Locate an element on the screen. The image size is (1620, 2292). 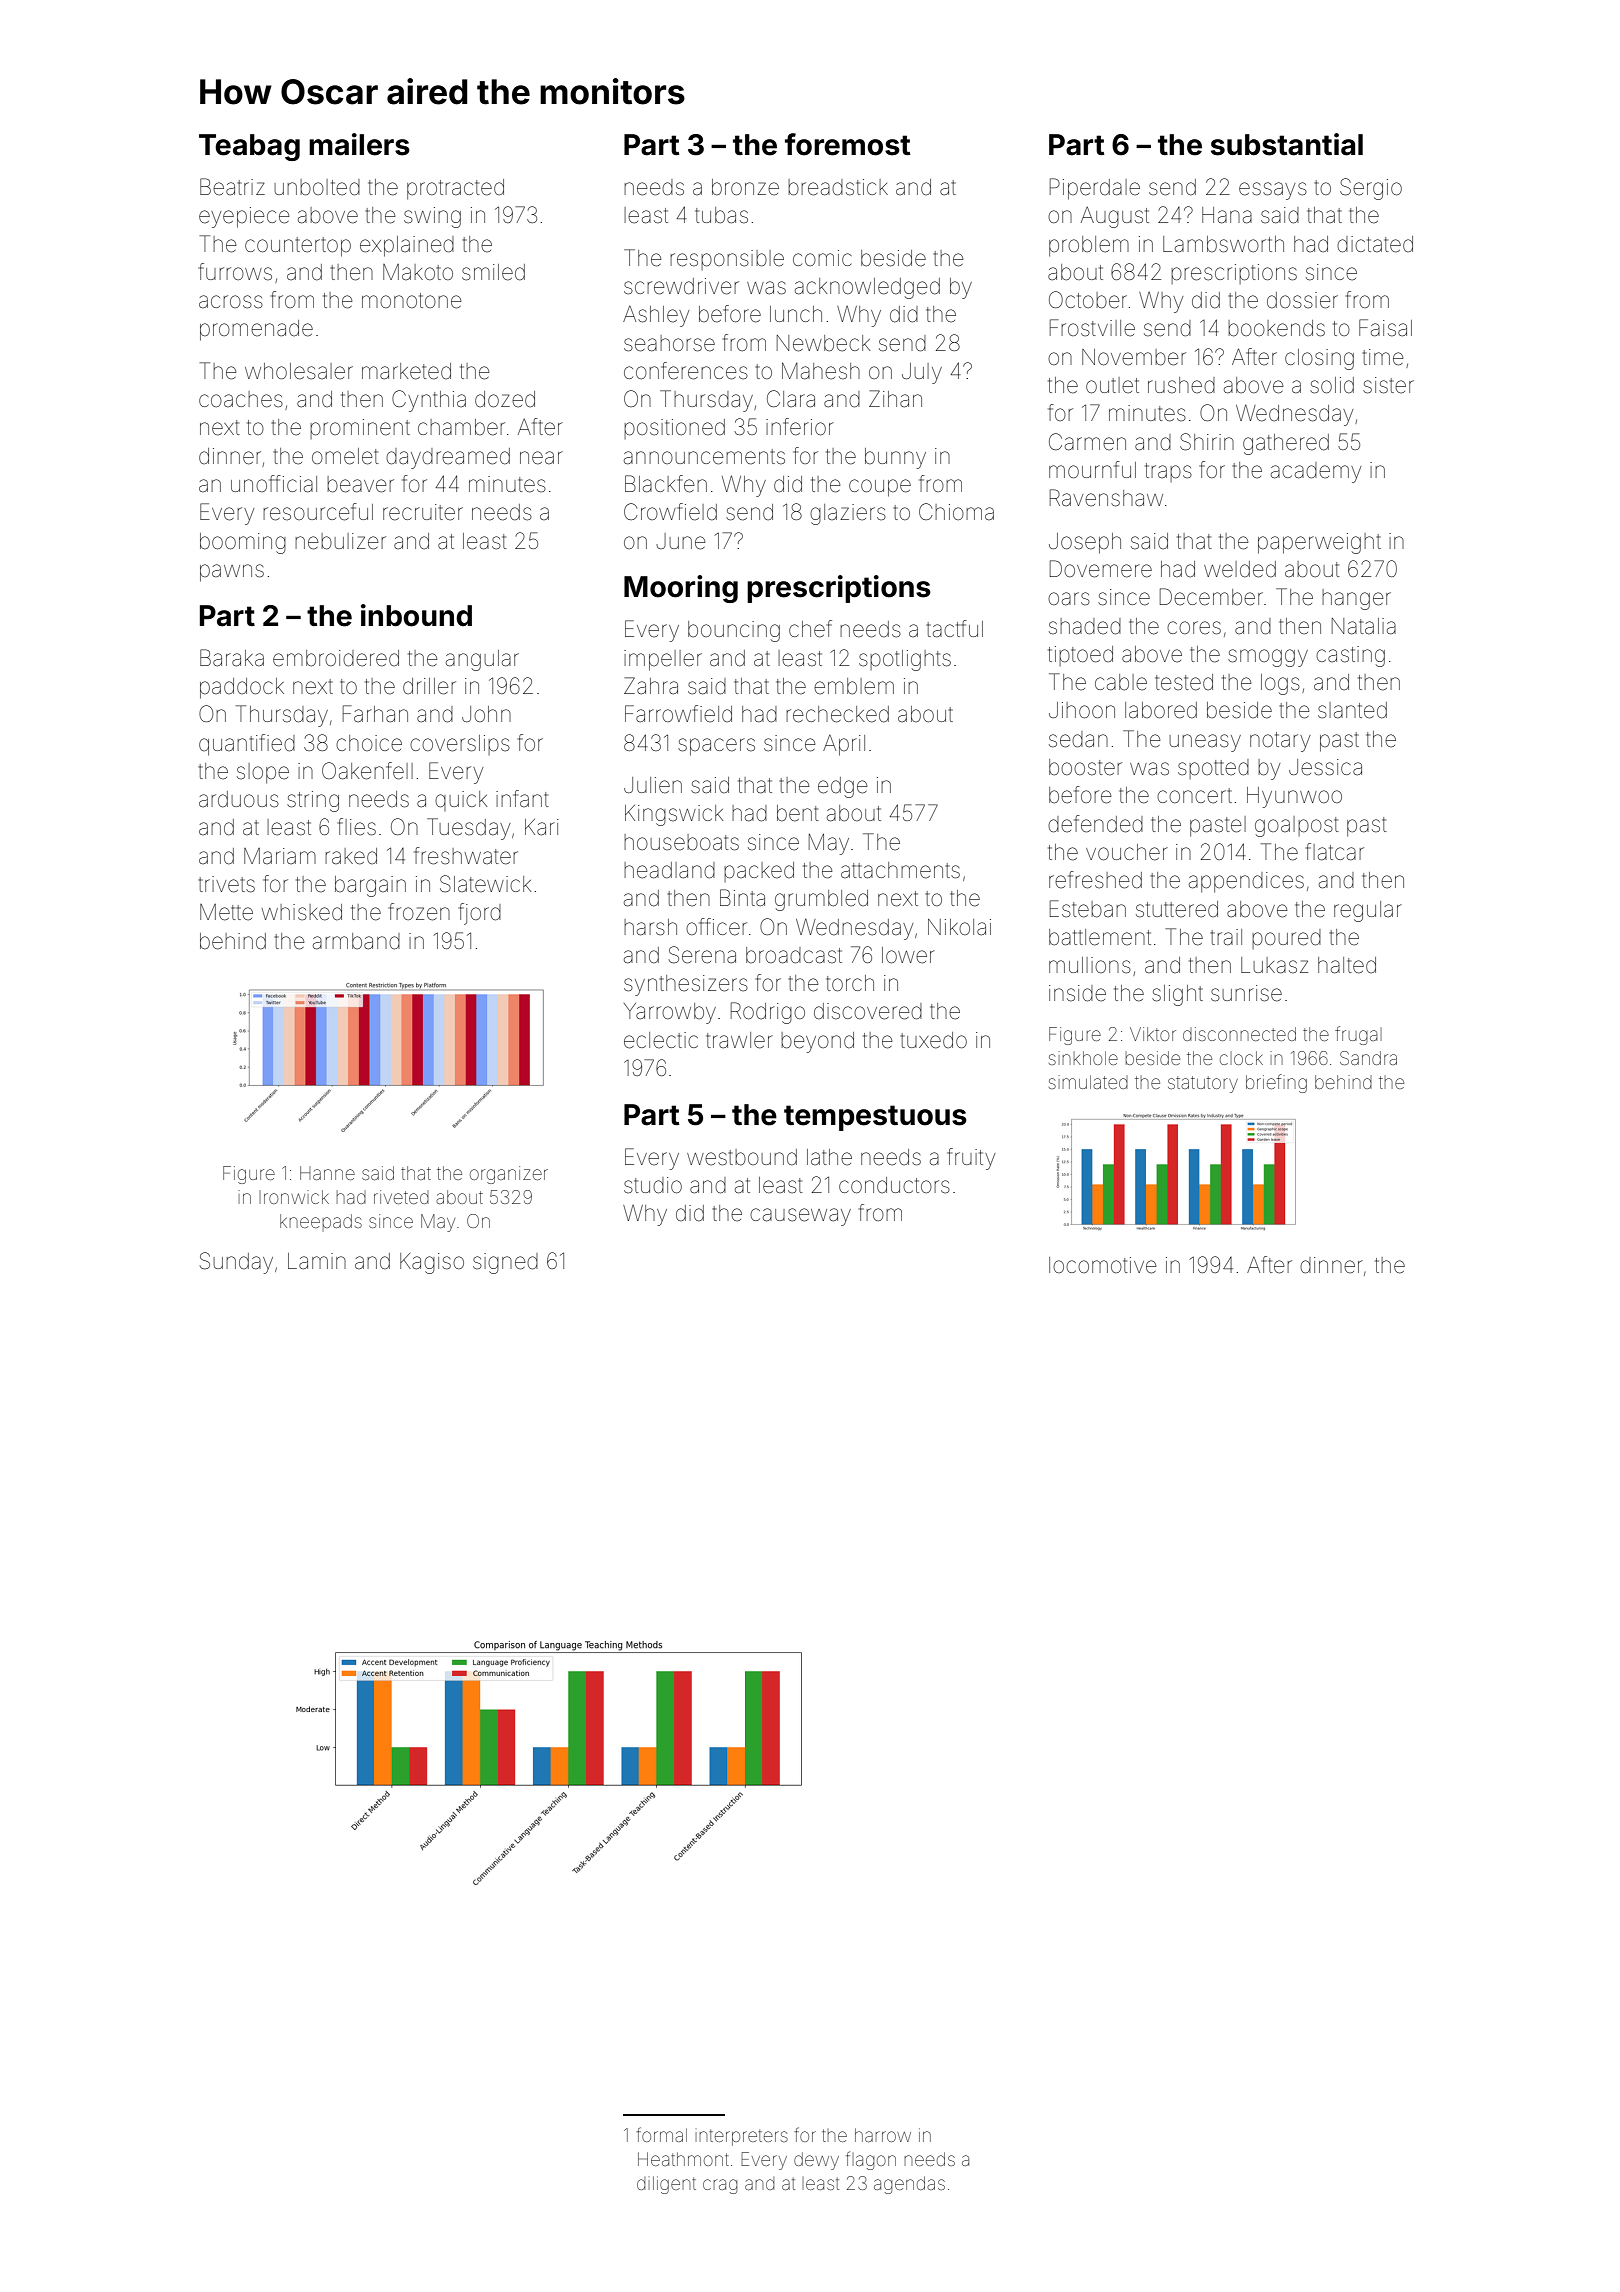
formal is located at coordinates (661, 2134).
